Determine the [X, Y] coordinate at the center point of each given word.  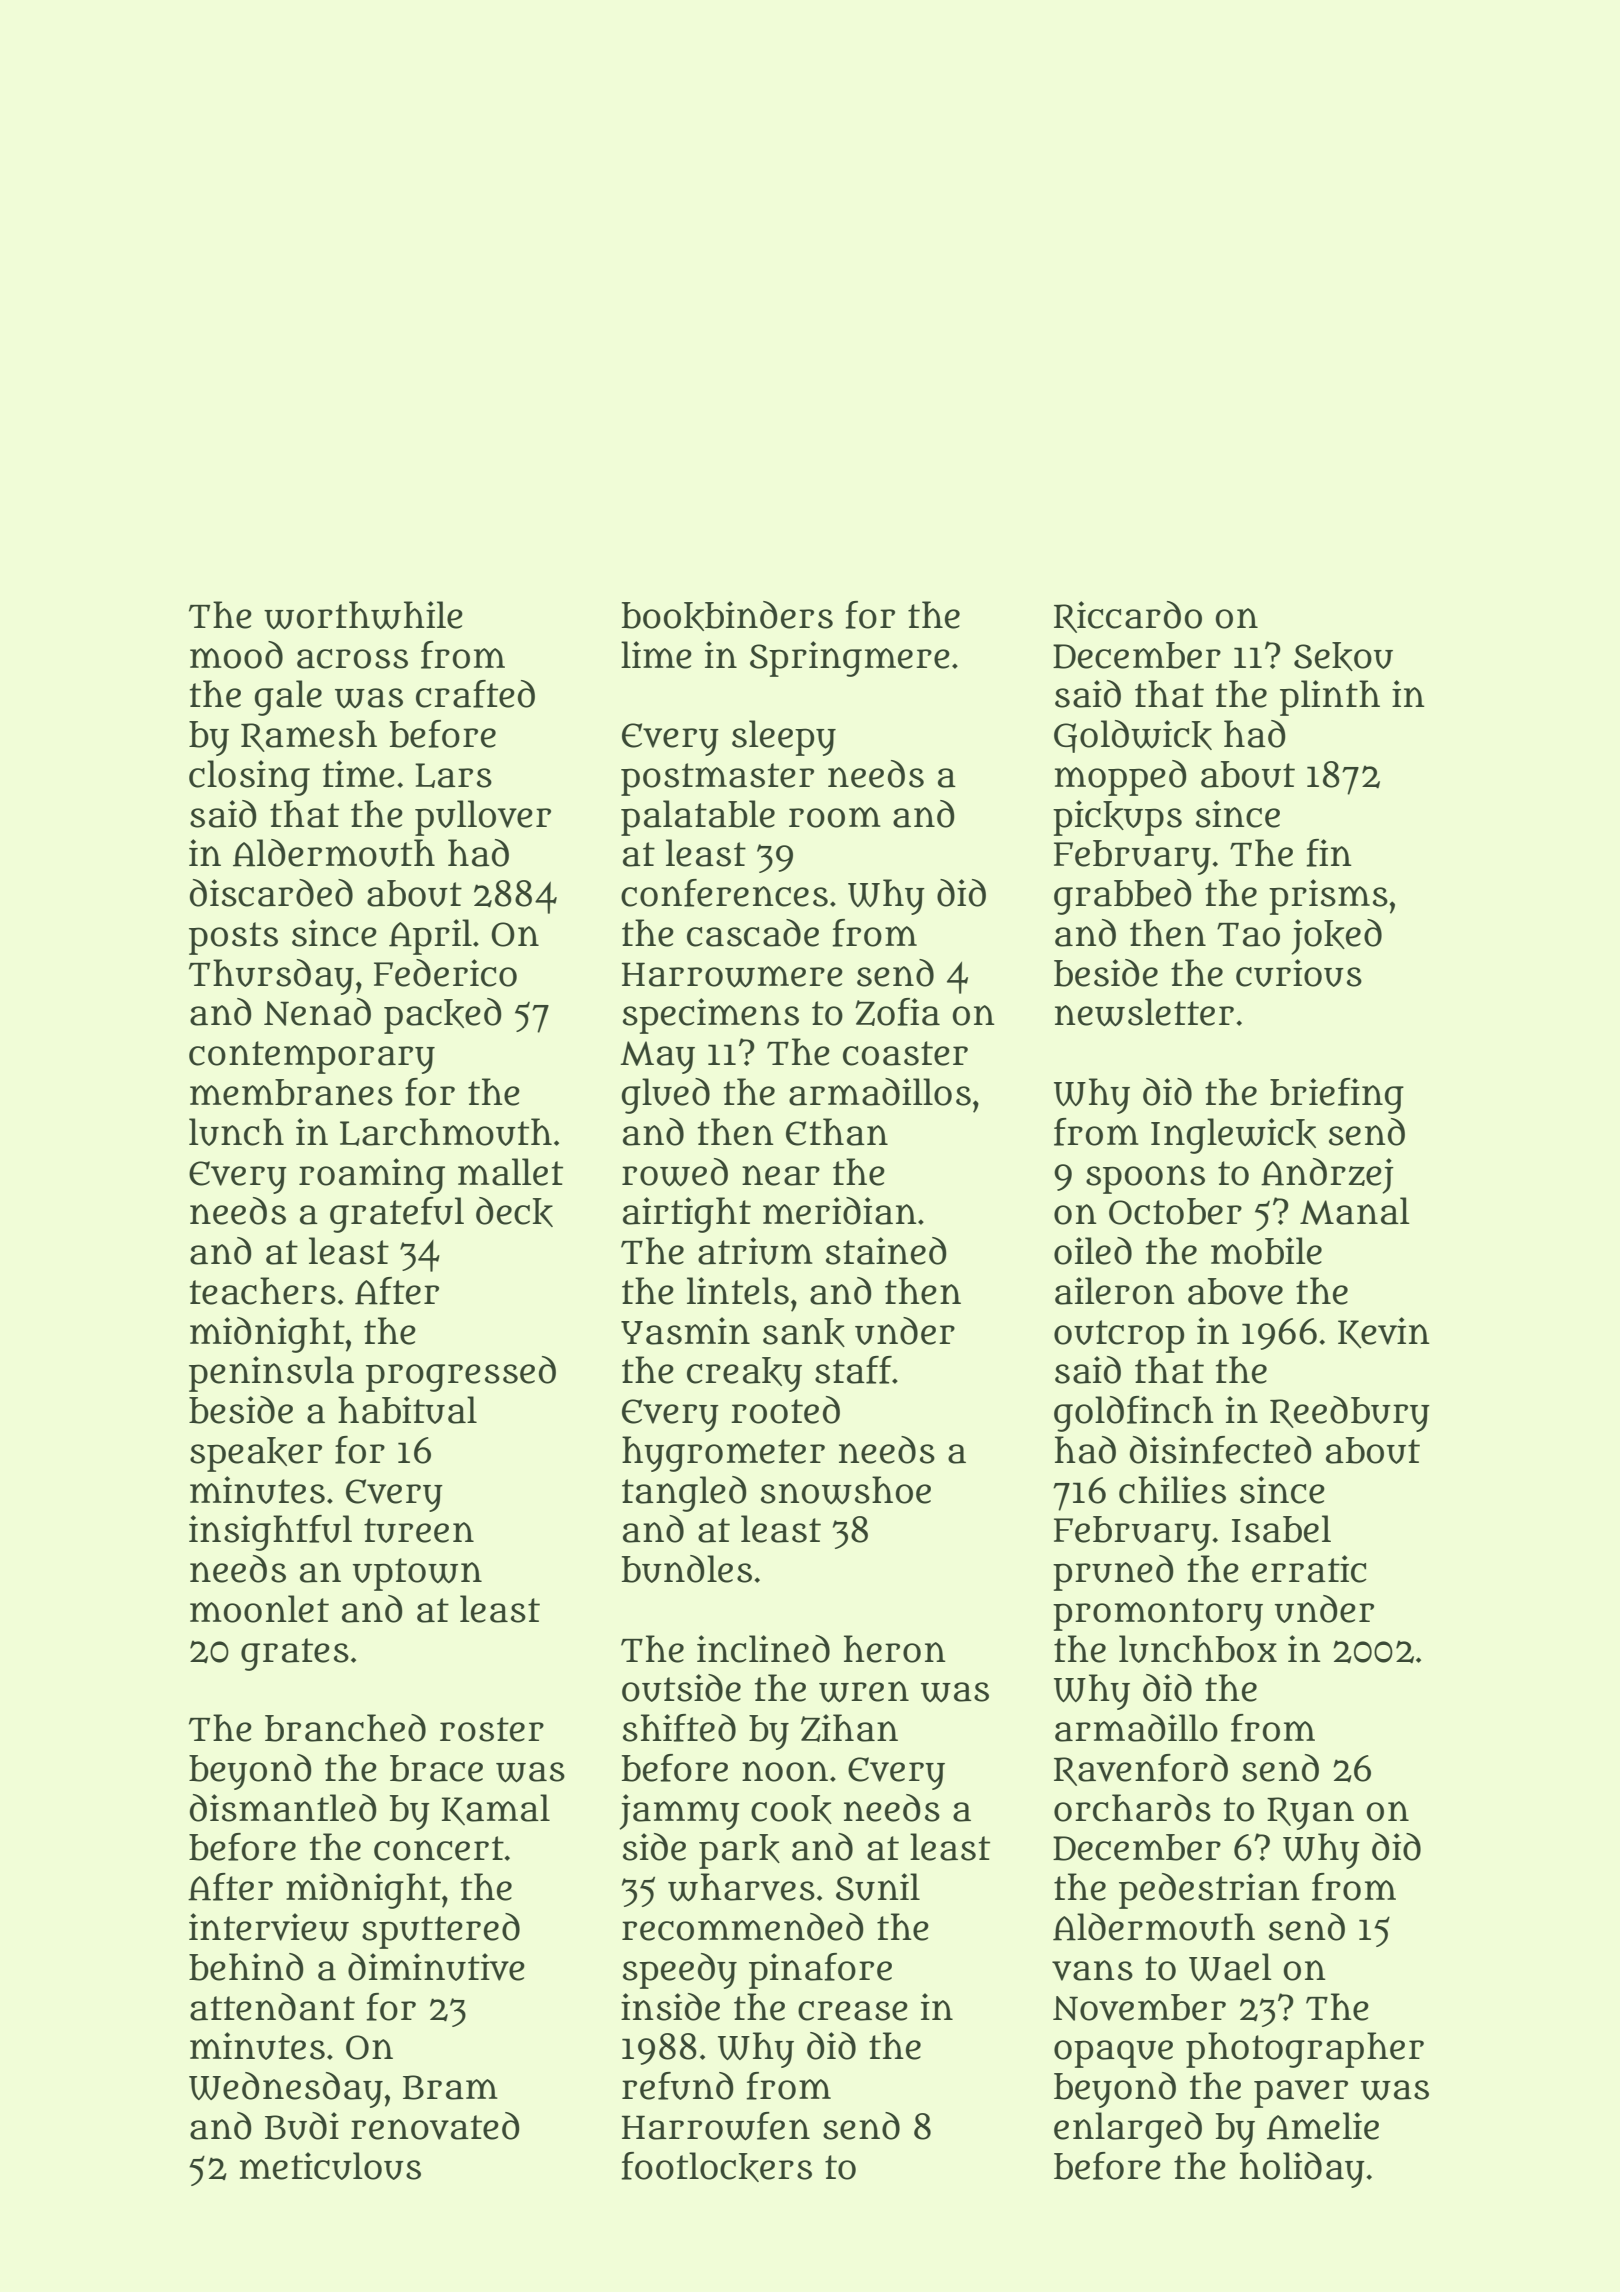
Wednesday [286, 2090]
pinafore [820, 1971]
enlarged [1128, 2130]
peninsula [271, 1374]
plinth [1330, 698]
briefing [1337, 1096]
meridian [840, 1211]
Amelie [1323, 2126]
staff [853, 1370]
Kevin [1384, 1333]
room [835, 817]
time [359, 774]
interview [269, 1927]
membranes [291, 1092]
